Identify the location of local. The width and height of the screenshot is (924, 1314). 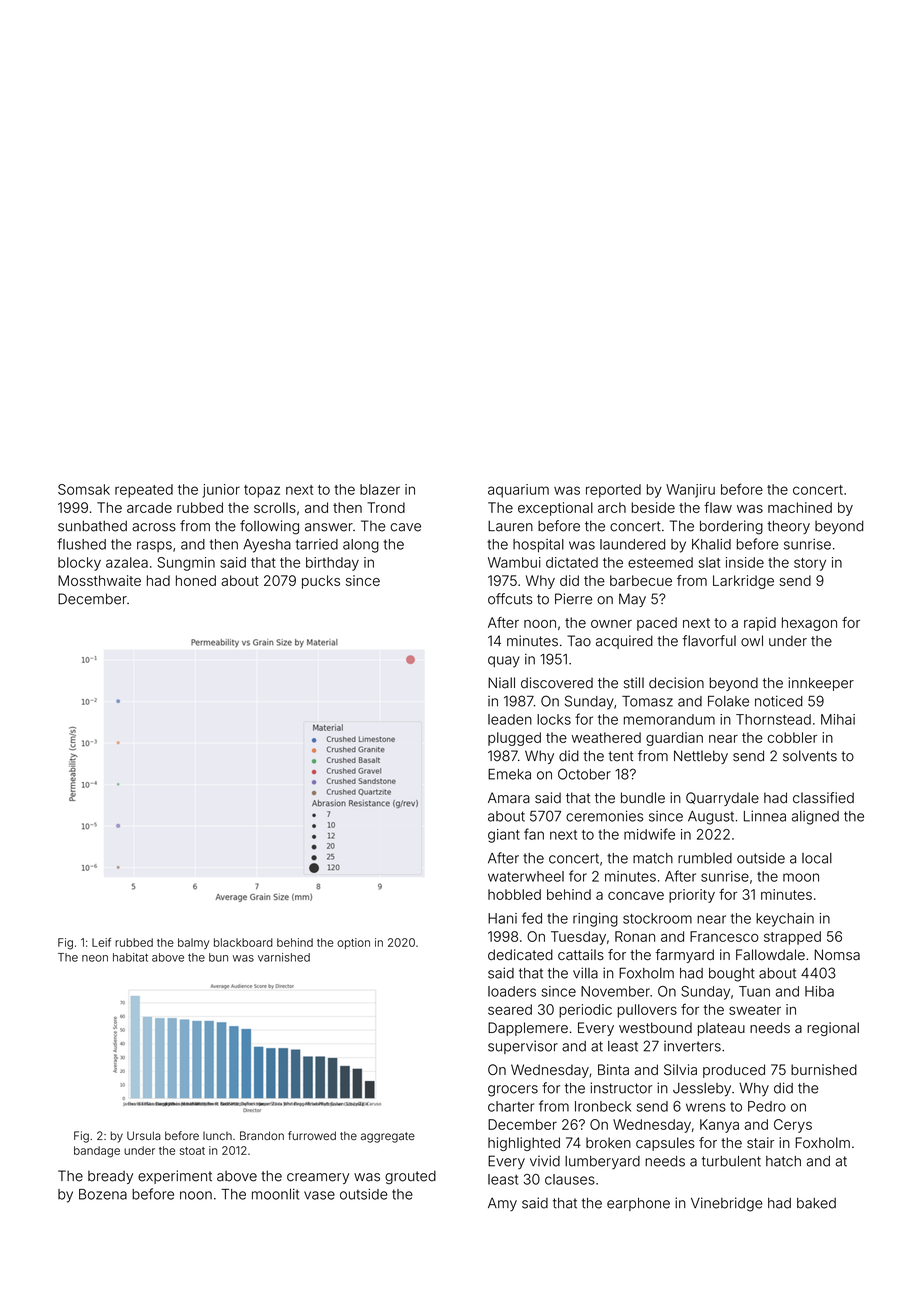
(817, 858).
